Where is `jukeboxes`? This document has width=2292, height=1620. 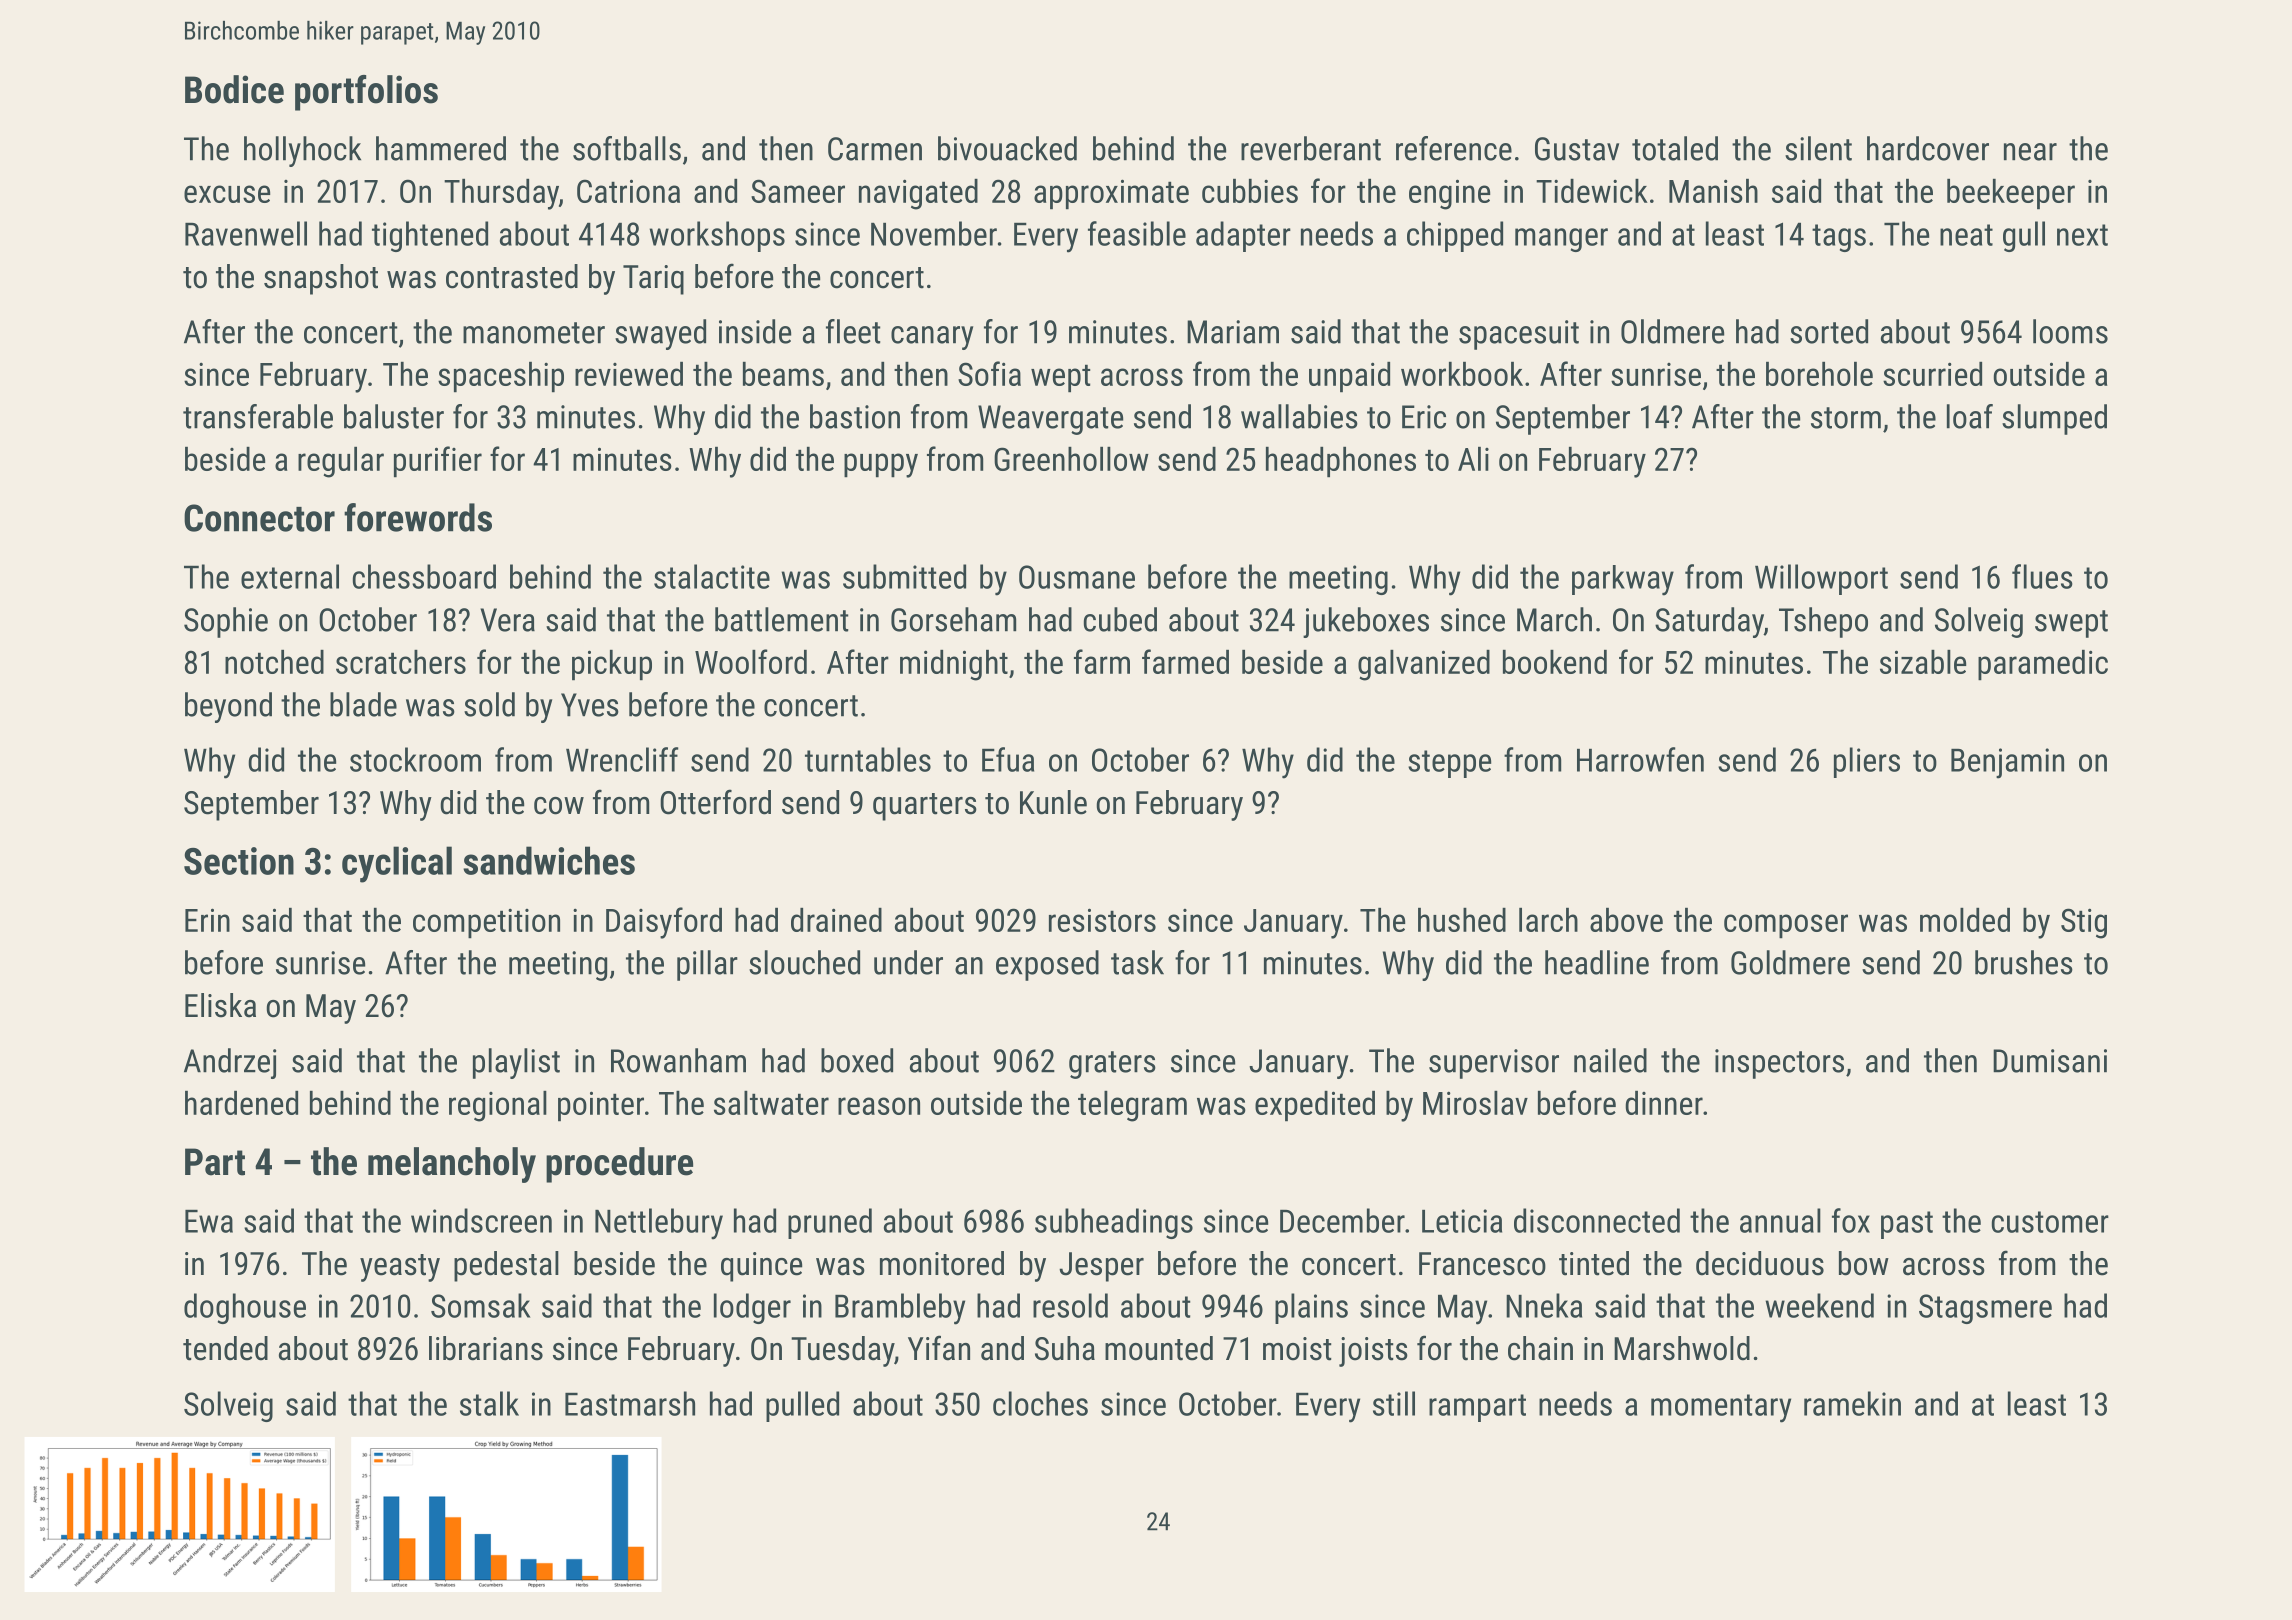
jukeboxes is located at coordinates (1366, 622).
